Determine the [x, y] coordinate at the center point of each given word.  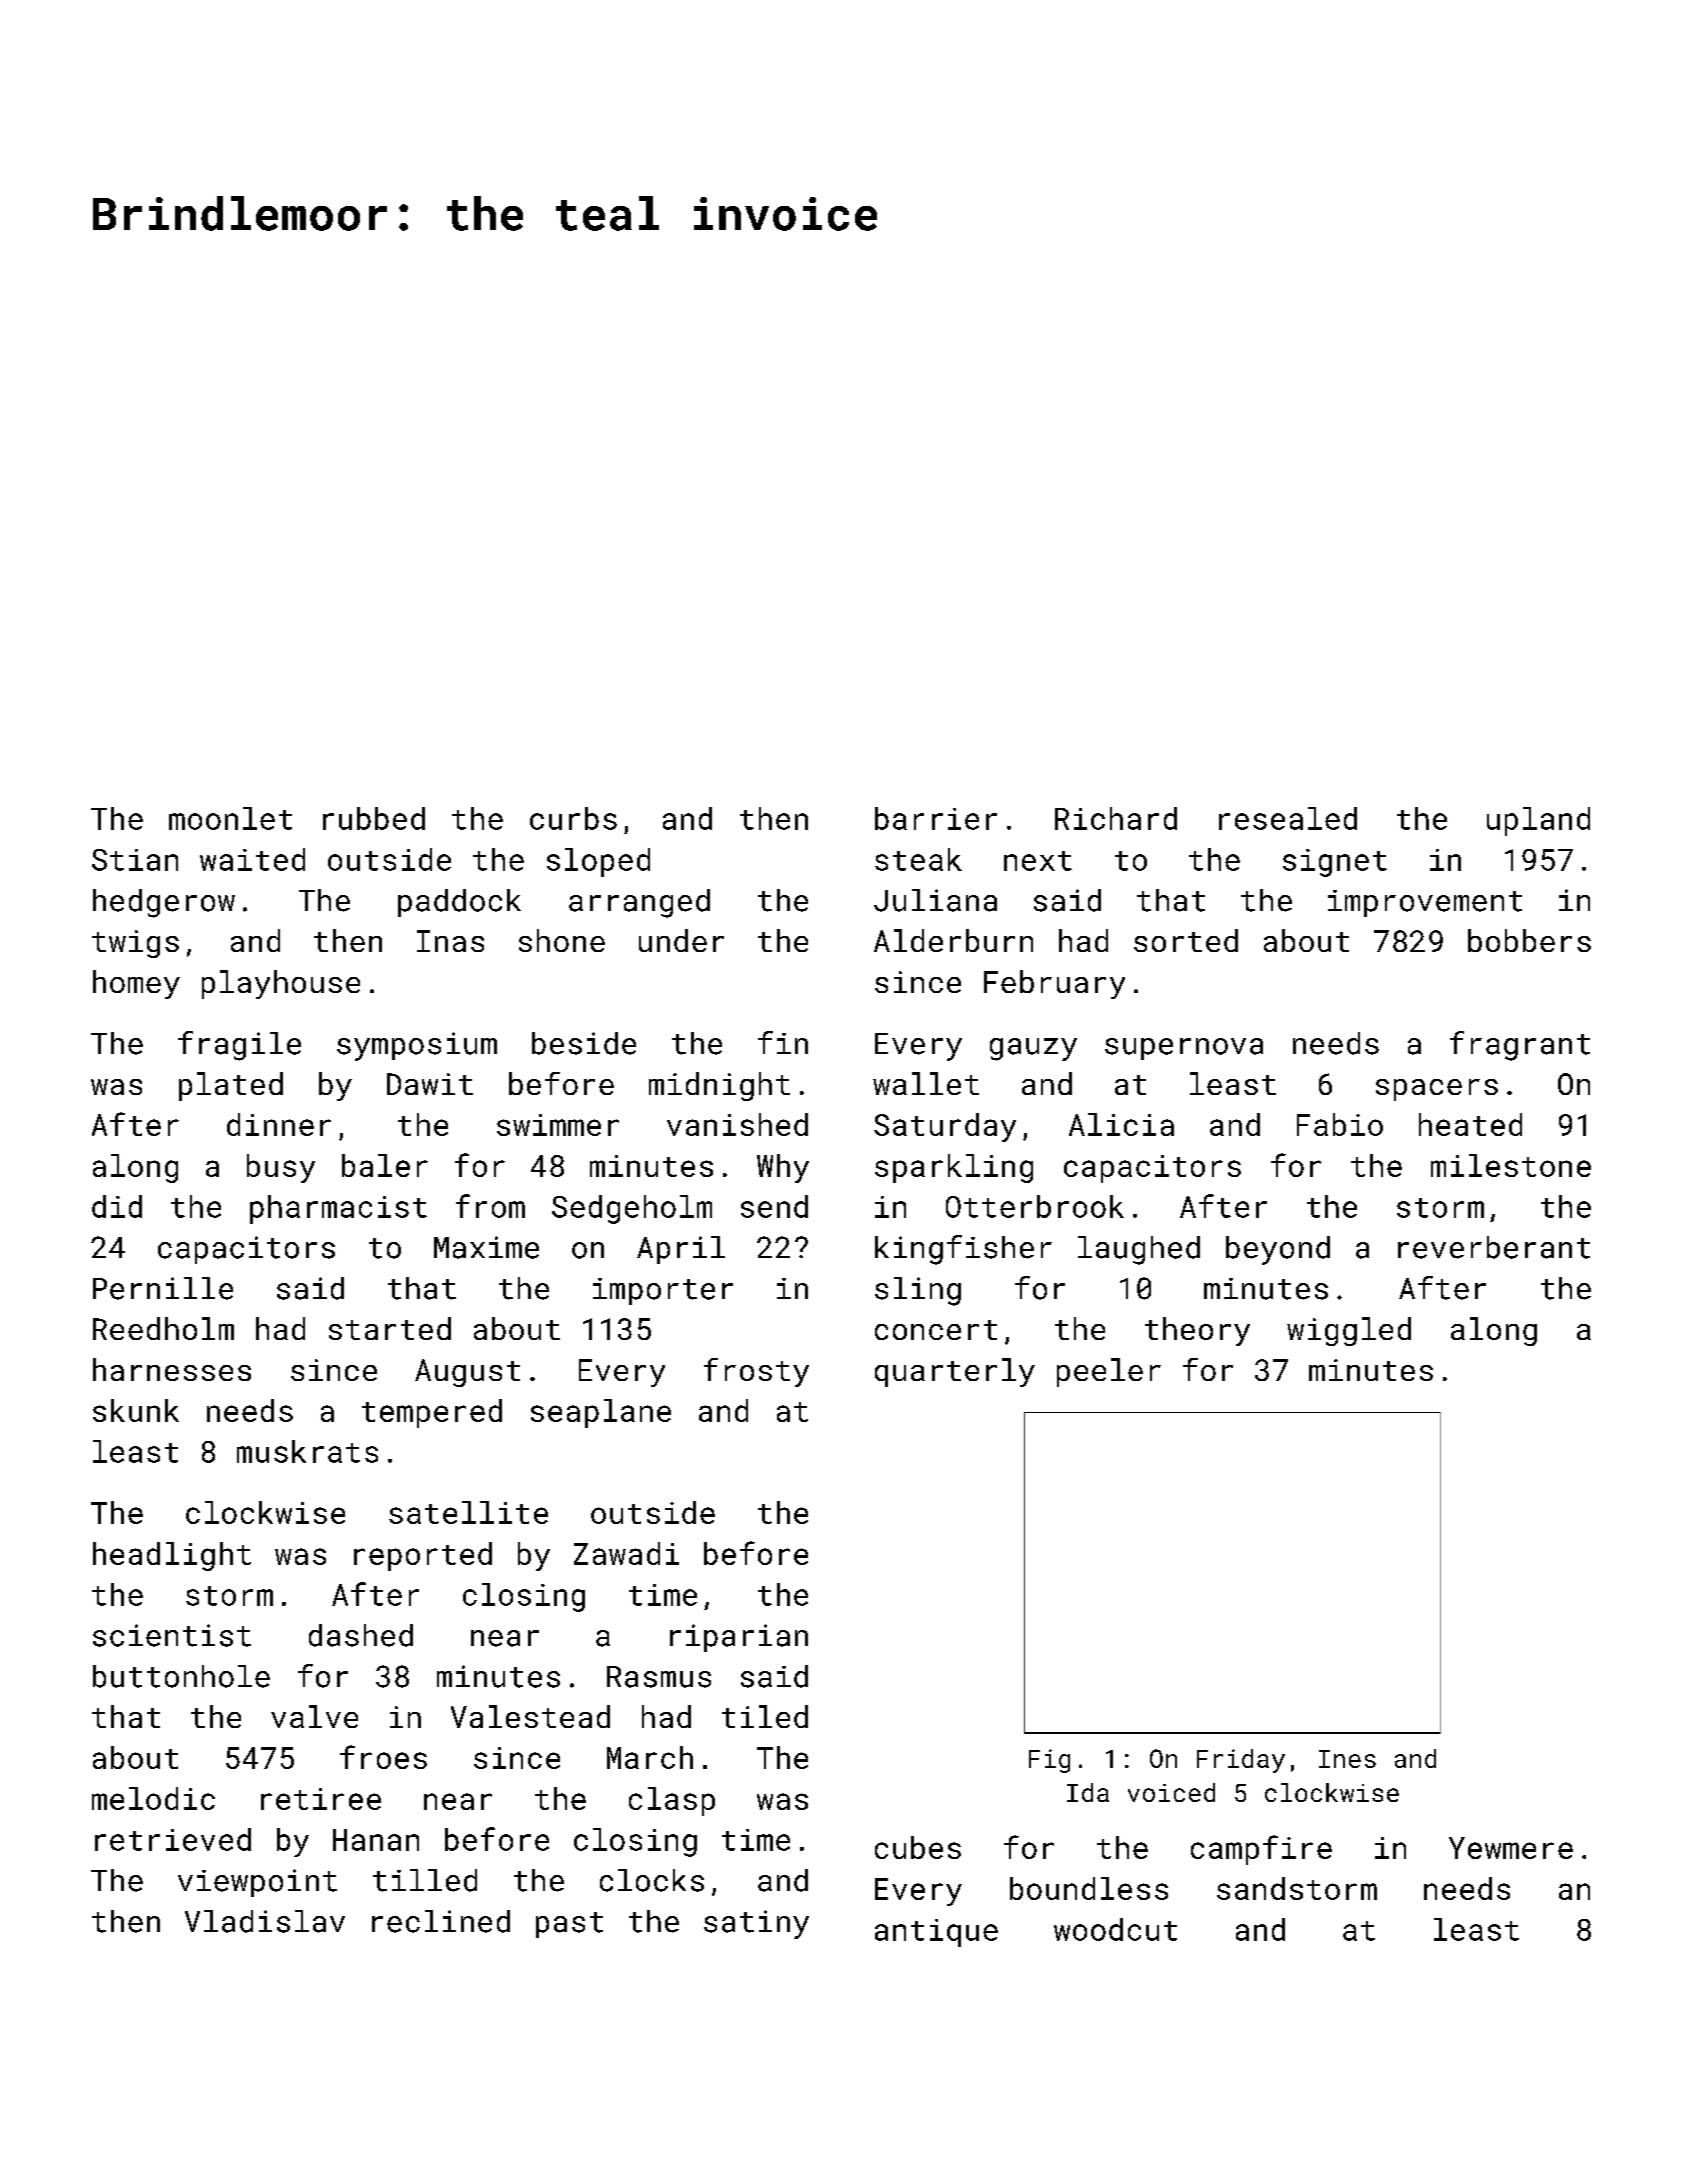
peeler [1109, 1372]
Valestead [530, 1716]
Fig [1049, 1761]
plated [231, 1086]
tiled [765, 1716]
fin [783, 1042]
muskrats [307, 1451]
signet [1335, 863]
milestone [1511, 1165]
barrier [936, 818]
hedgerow [164, 903]
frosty [756, 1372]
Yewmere [1511, 1848]
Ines [1347, 1759]
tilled [425, 1880]
